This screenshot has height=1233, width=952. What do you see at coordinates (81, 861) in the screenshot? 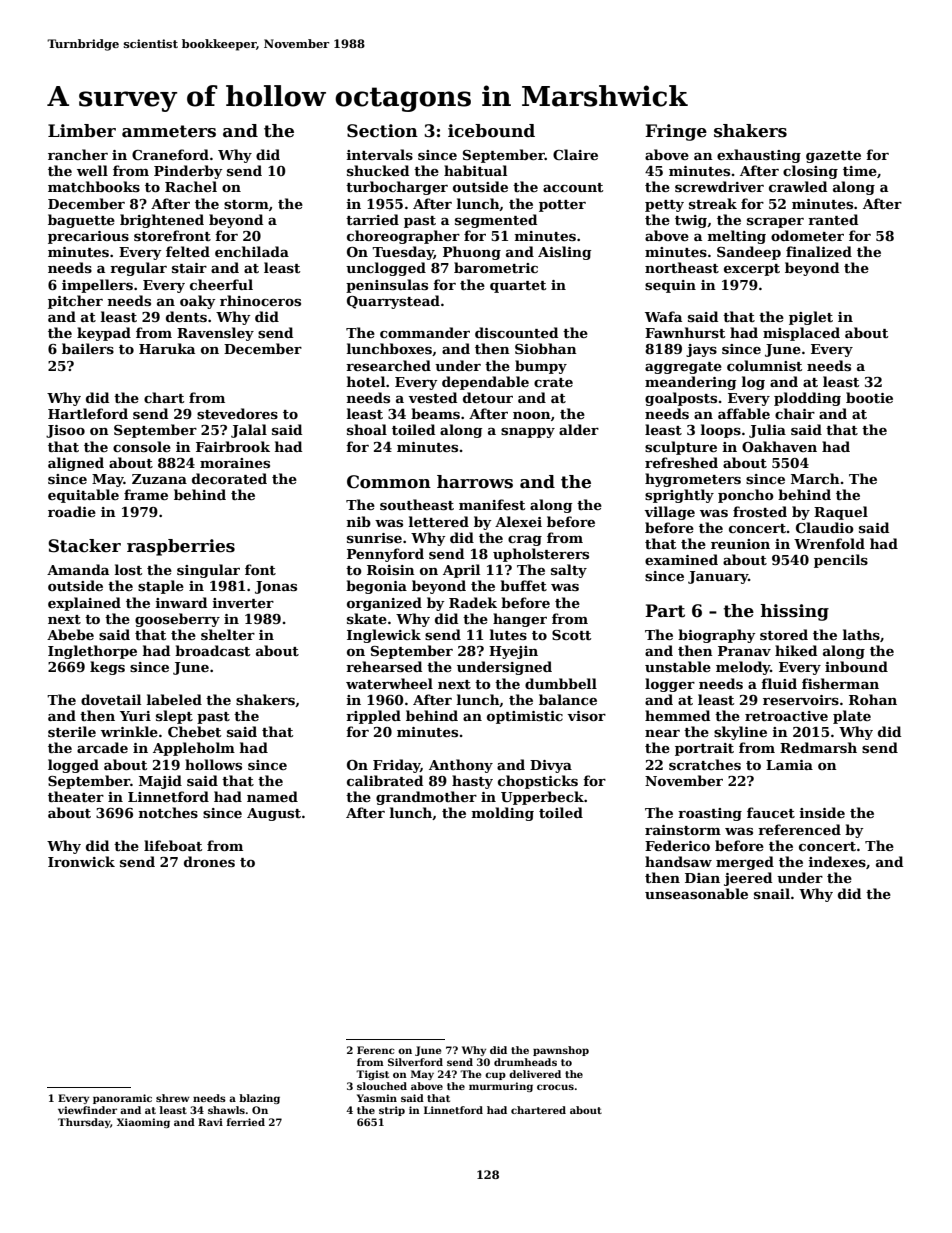
I see `Ironwick` at bounding box center [81, 861].
